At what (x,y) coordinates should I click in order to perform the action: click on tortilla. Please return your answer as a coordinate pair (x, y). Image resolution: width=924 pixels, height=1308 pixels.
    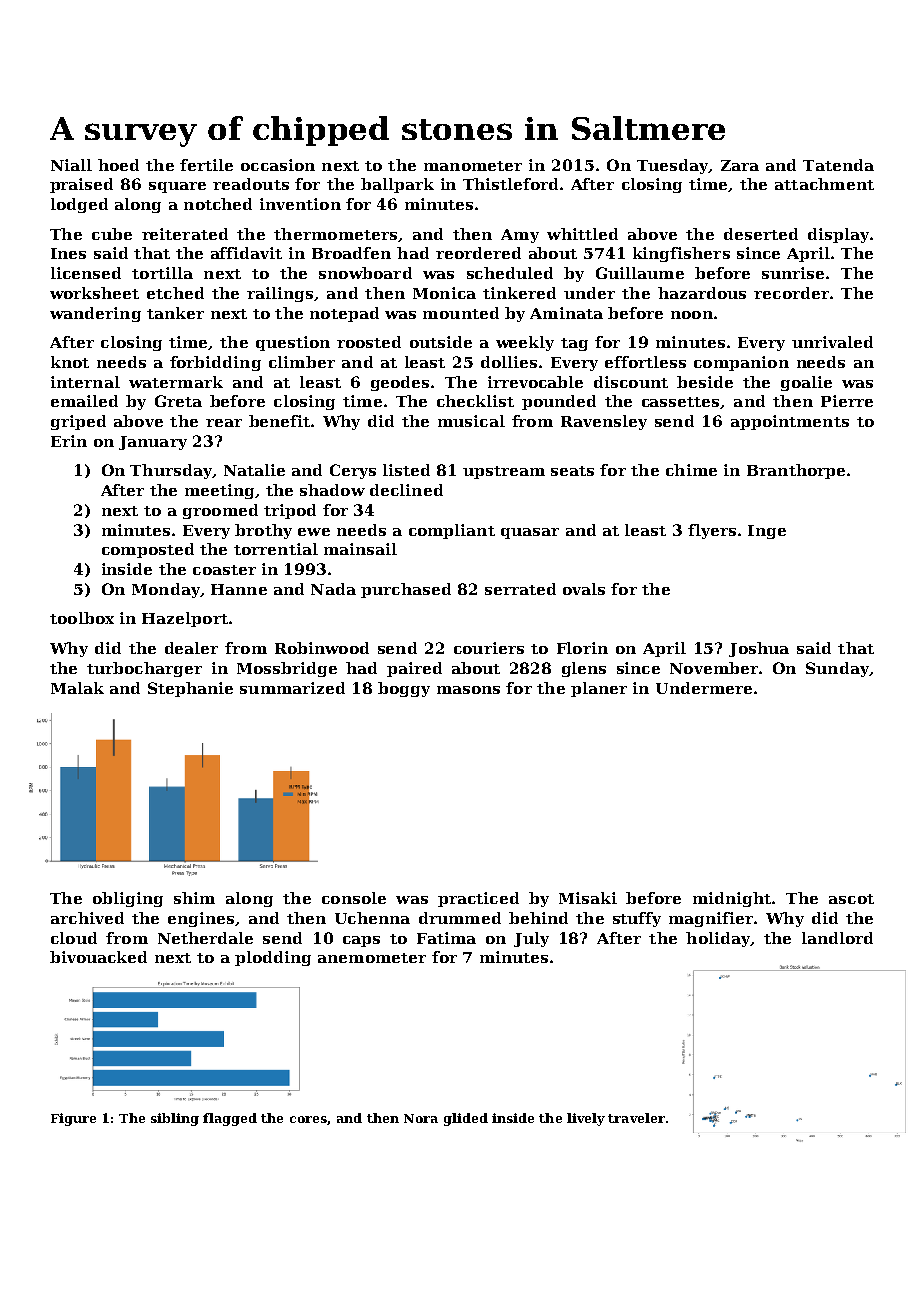
    Looking at the image, I should click on (162, 273).
